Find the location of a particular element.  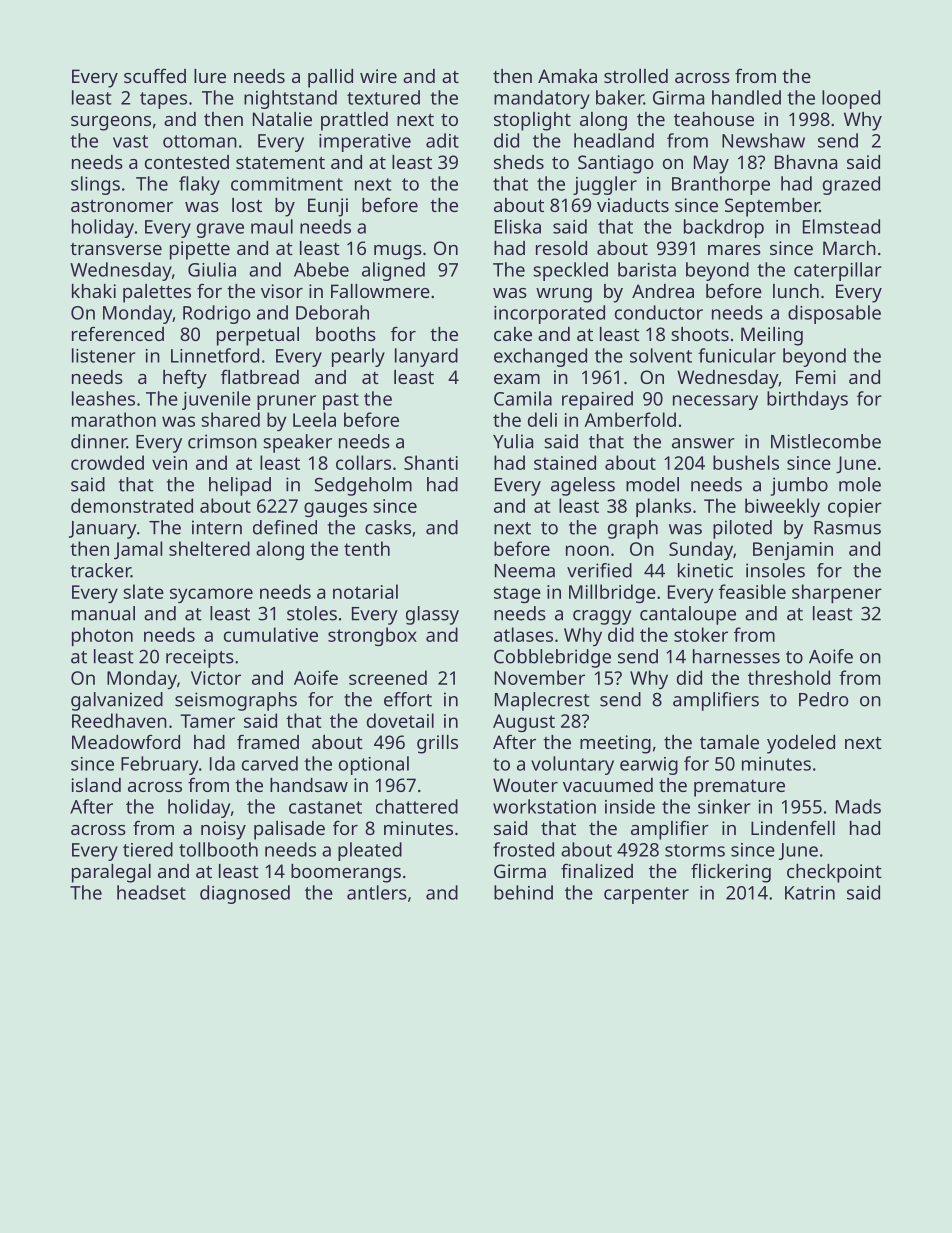

jumbo is located at coordinates (799, 486).
